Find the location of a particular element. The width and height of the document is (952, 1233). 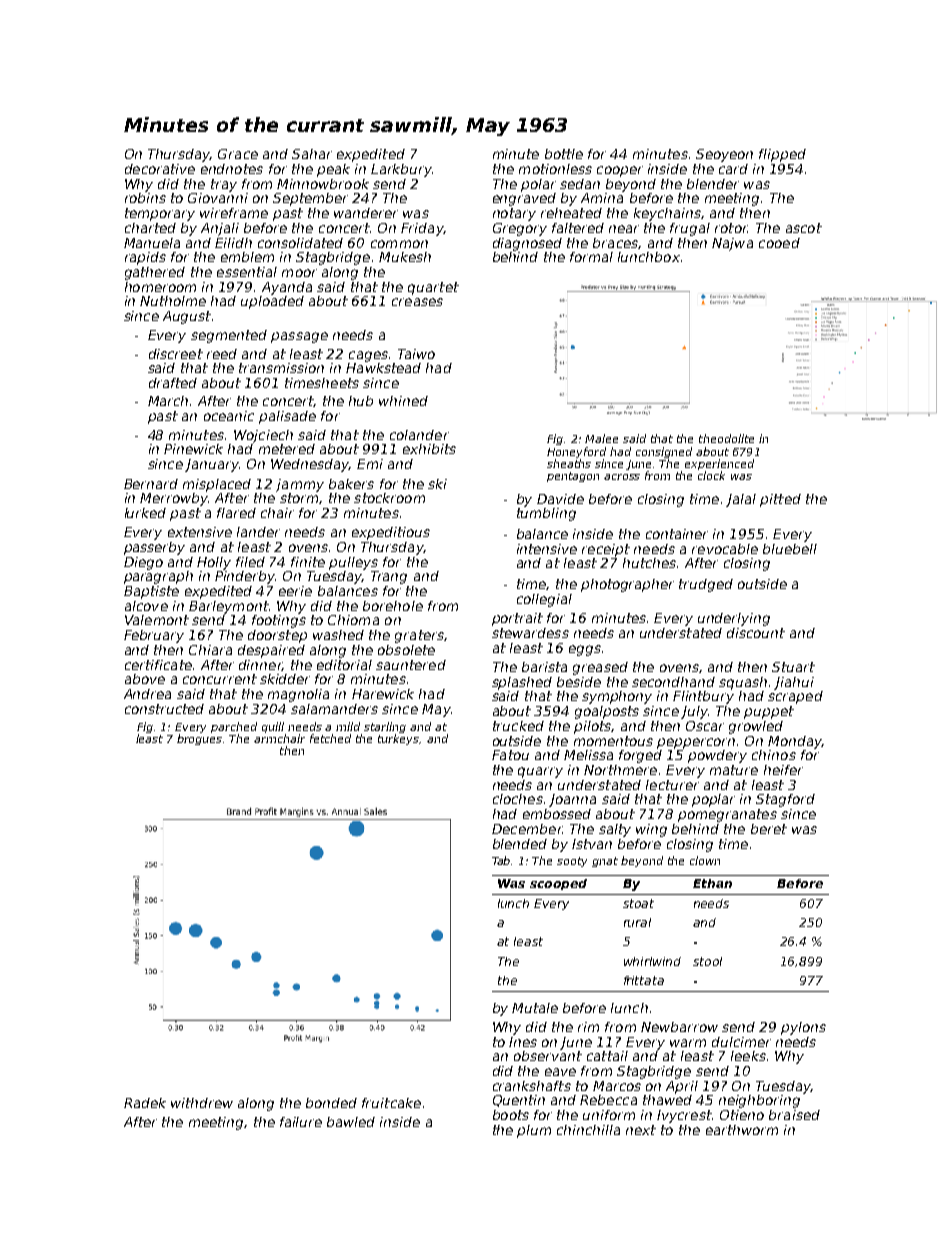

Najwa is located at coordinates (732, 244).
